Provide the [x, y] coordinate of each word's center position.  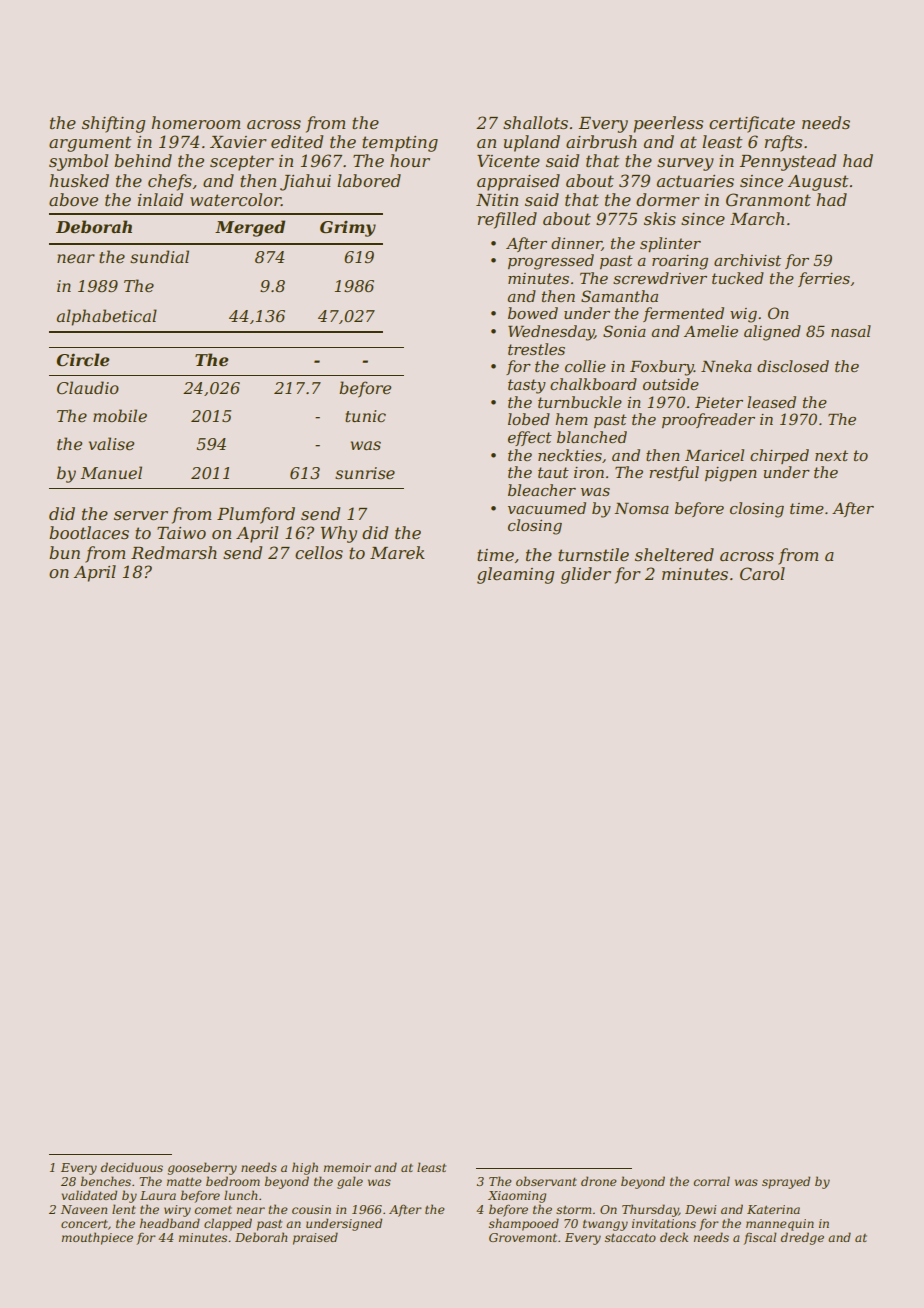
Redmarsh [174, 552]
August [817, 183]
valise [111, 443]
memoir [347, 1167]
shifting [113, 124]
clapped [228, 1224]
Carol [762, 573]
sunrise [365, 473]
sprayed [786, 1182]
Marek [397, 552]
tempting [400, 144]
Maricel [714, 455]
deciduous [132, 1167]
